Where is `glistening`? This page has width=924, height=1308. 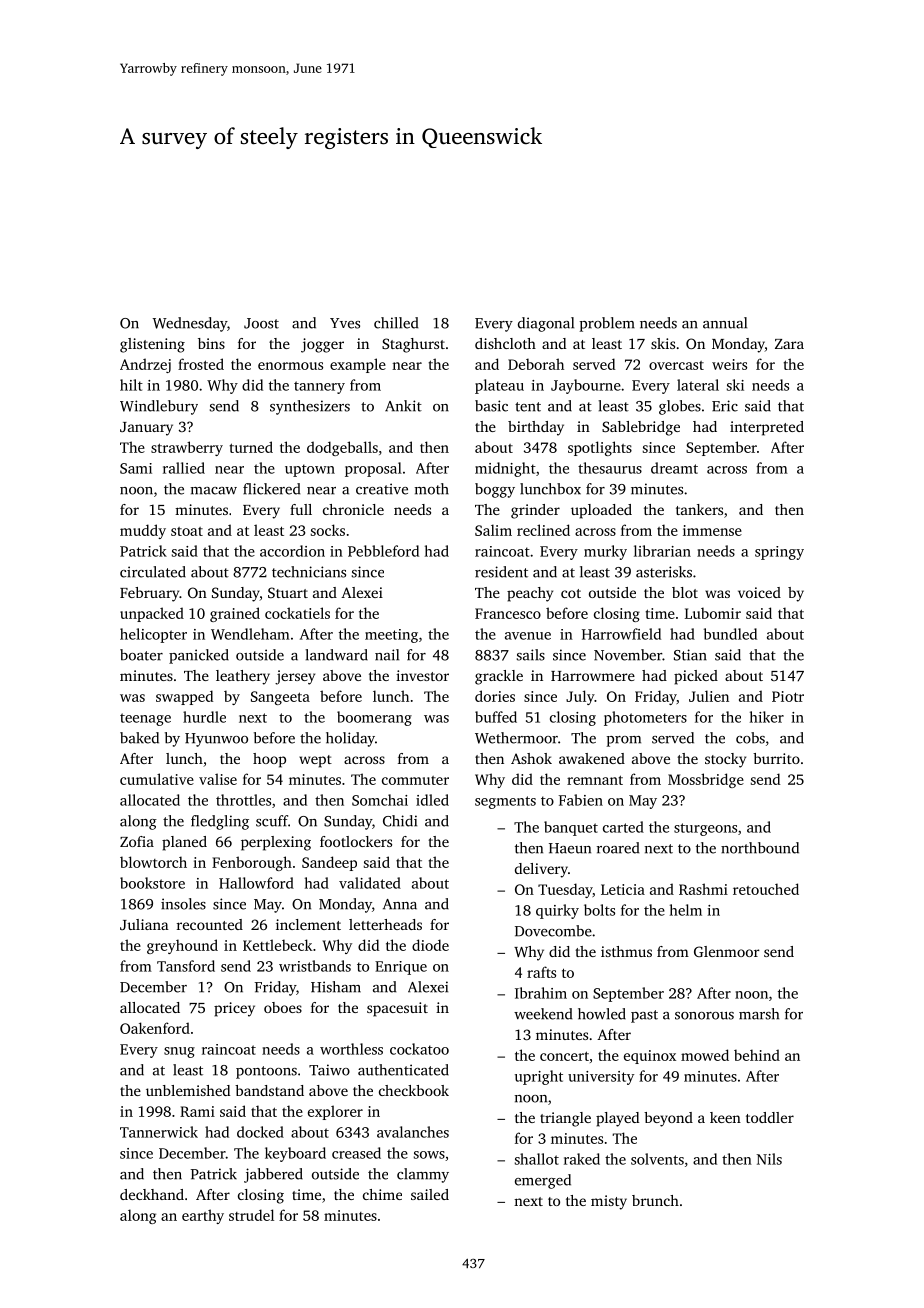
glistening is located at coordinates (152, 345).
